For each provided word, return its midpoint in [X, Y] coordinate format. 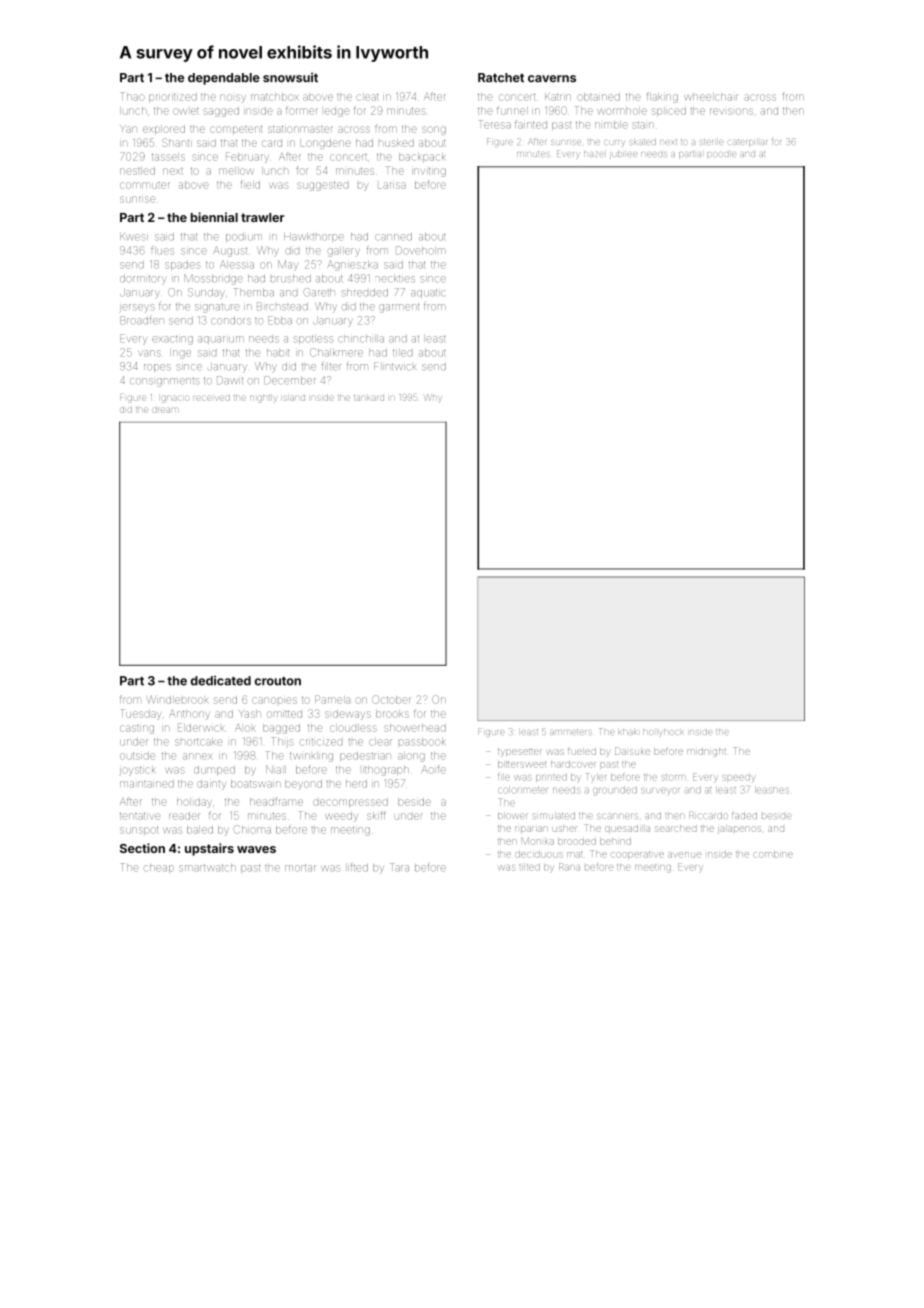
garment [399, 308]
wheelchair [710, 97]
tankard [369, 398]
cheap [158, 868]
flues [162, 250]
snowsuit [290, 77]
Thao [132, 96]
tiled [402, 353]
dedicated [221, 681]
